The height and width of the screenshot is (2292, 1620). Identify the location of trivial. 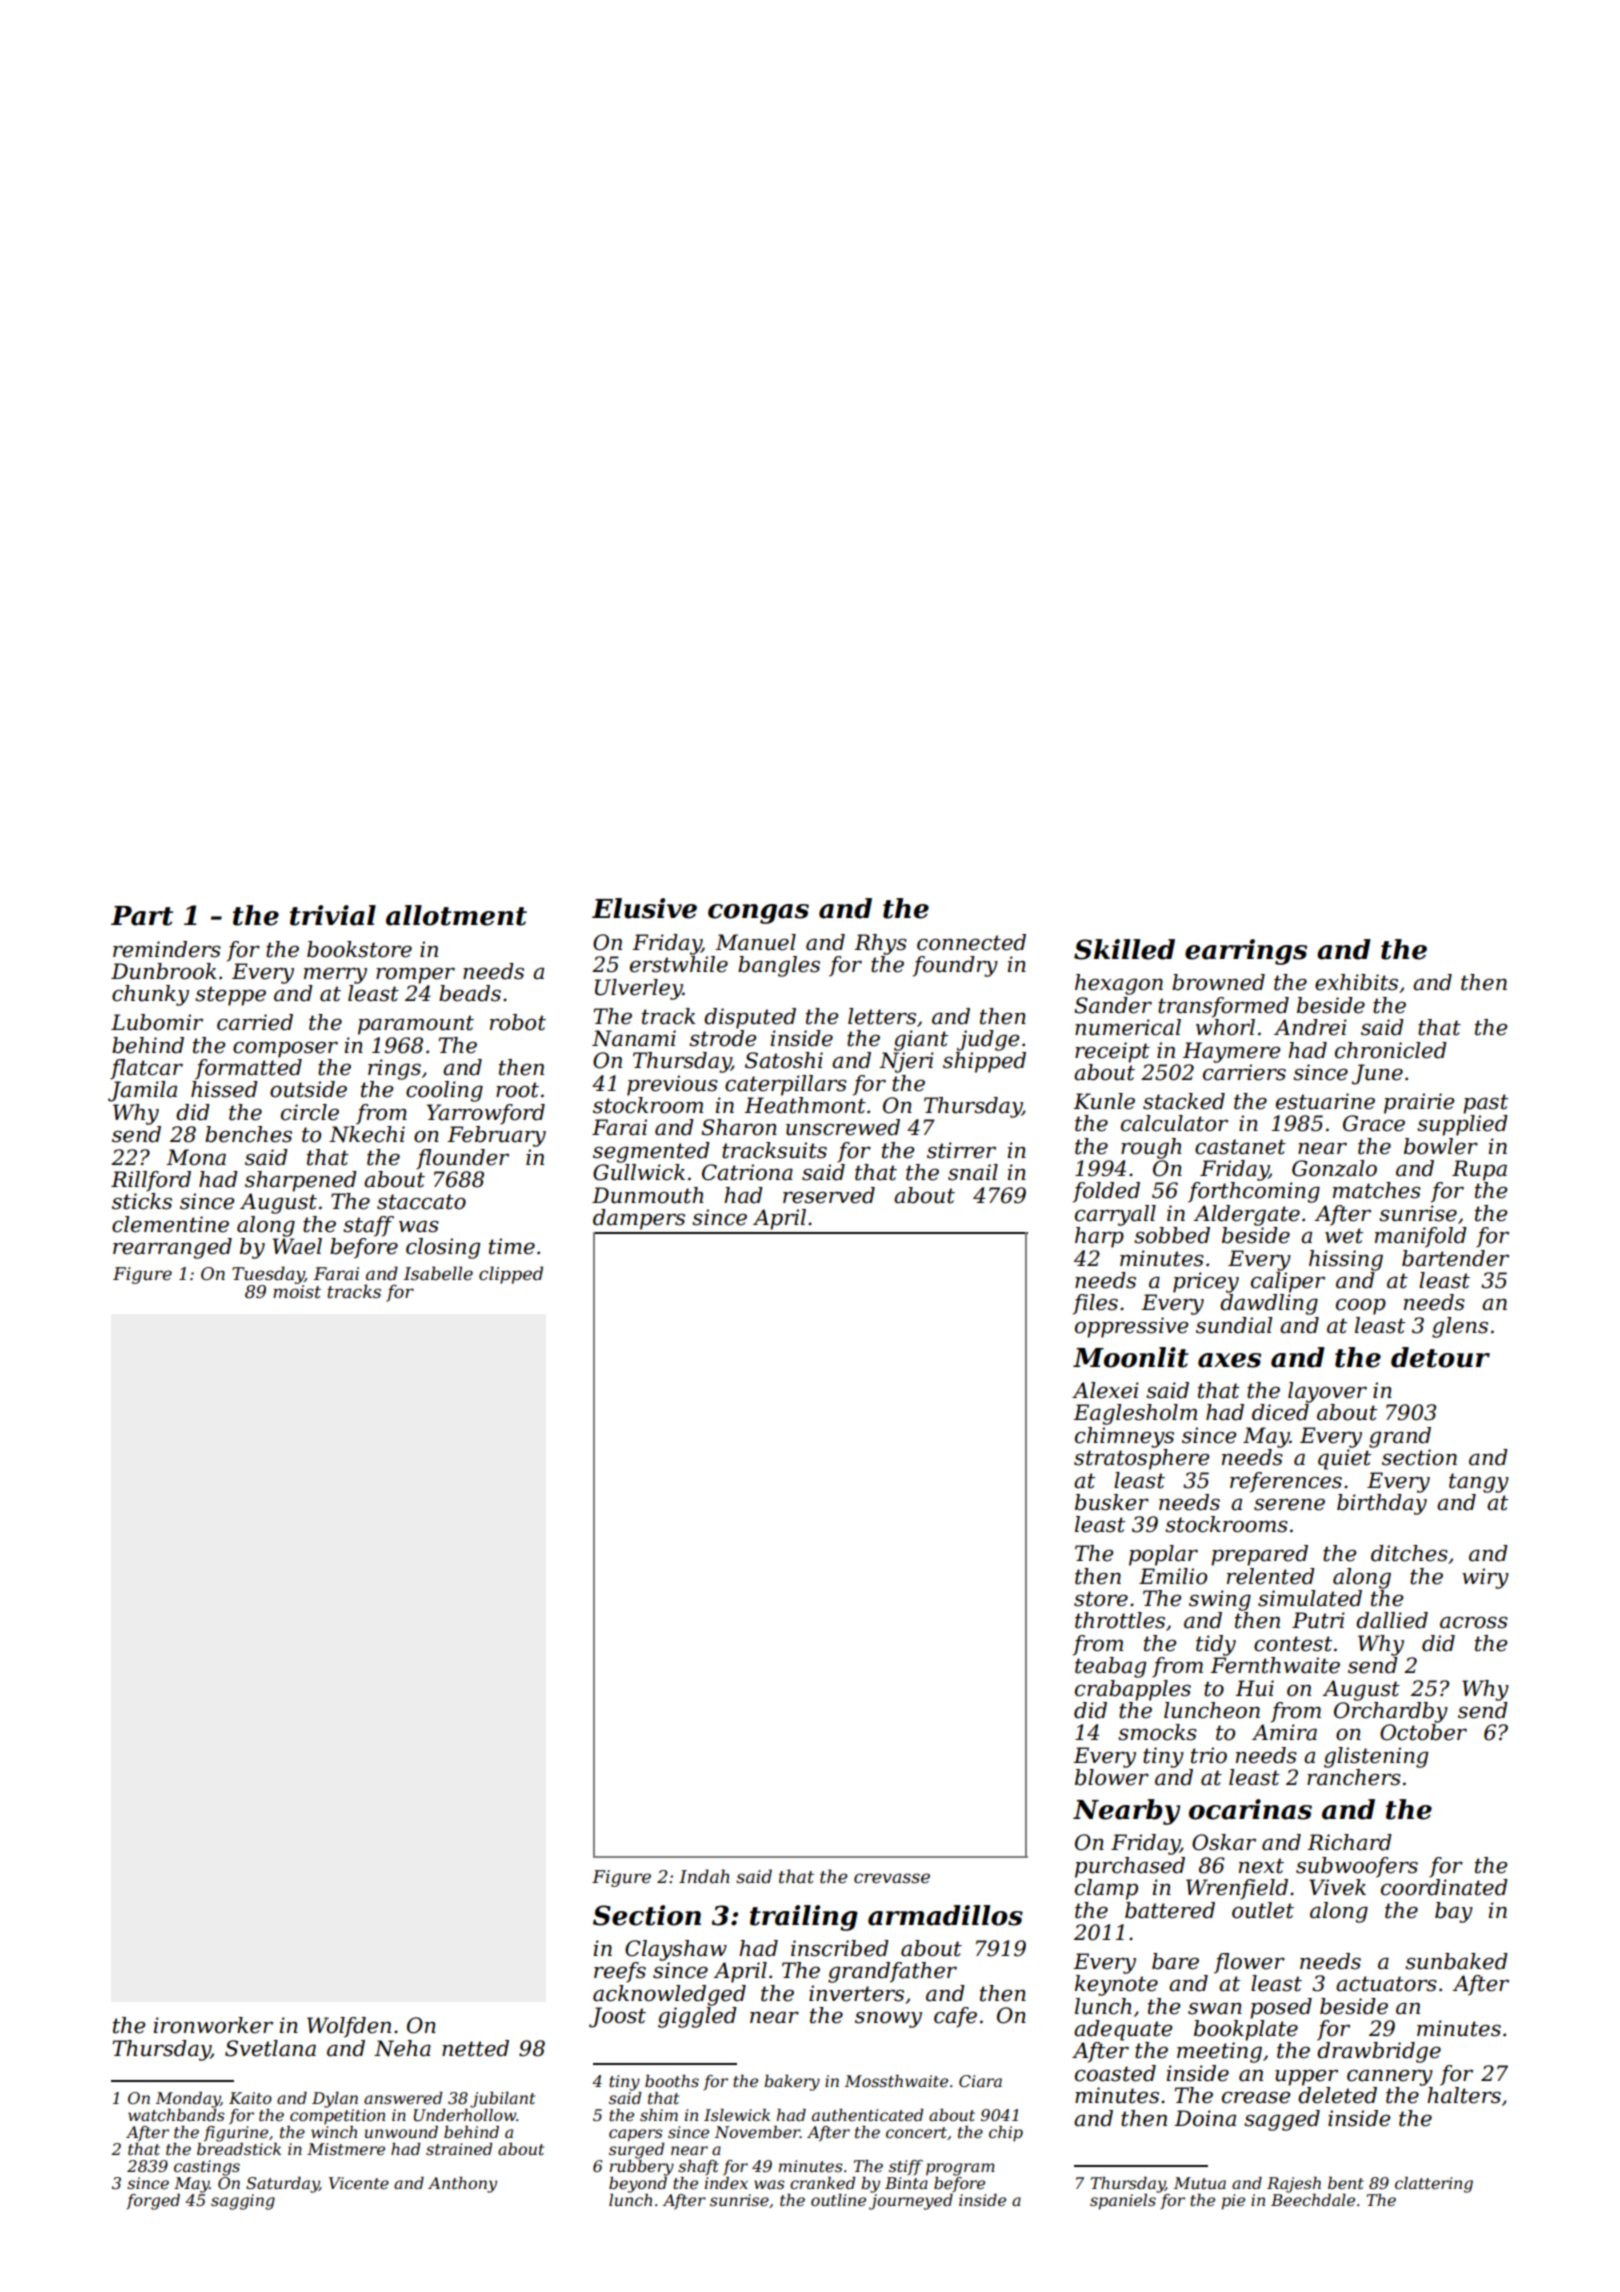
(333, 915).
